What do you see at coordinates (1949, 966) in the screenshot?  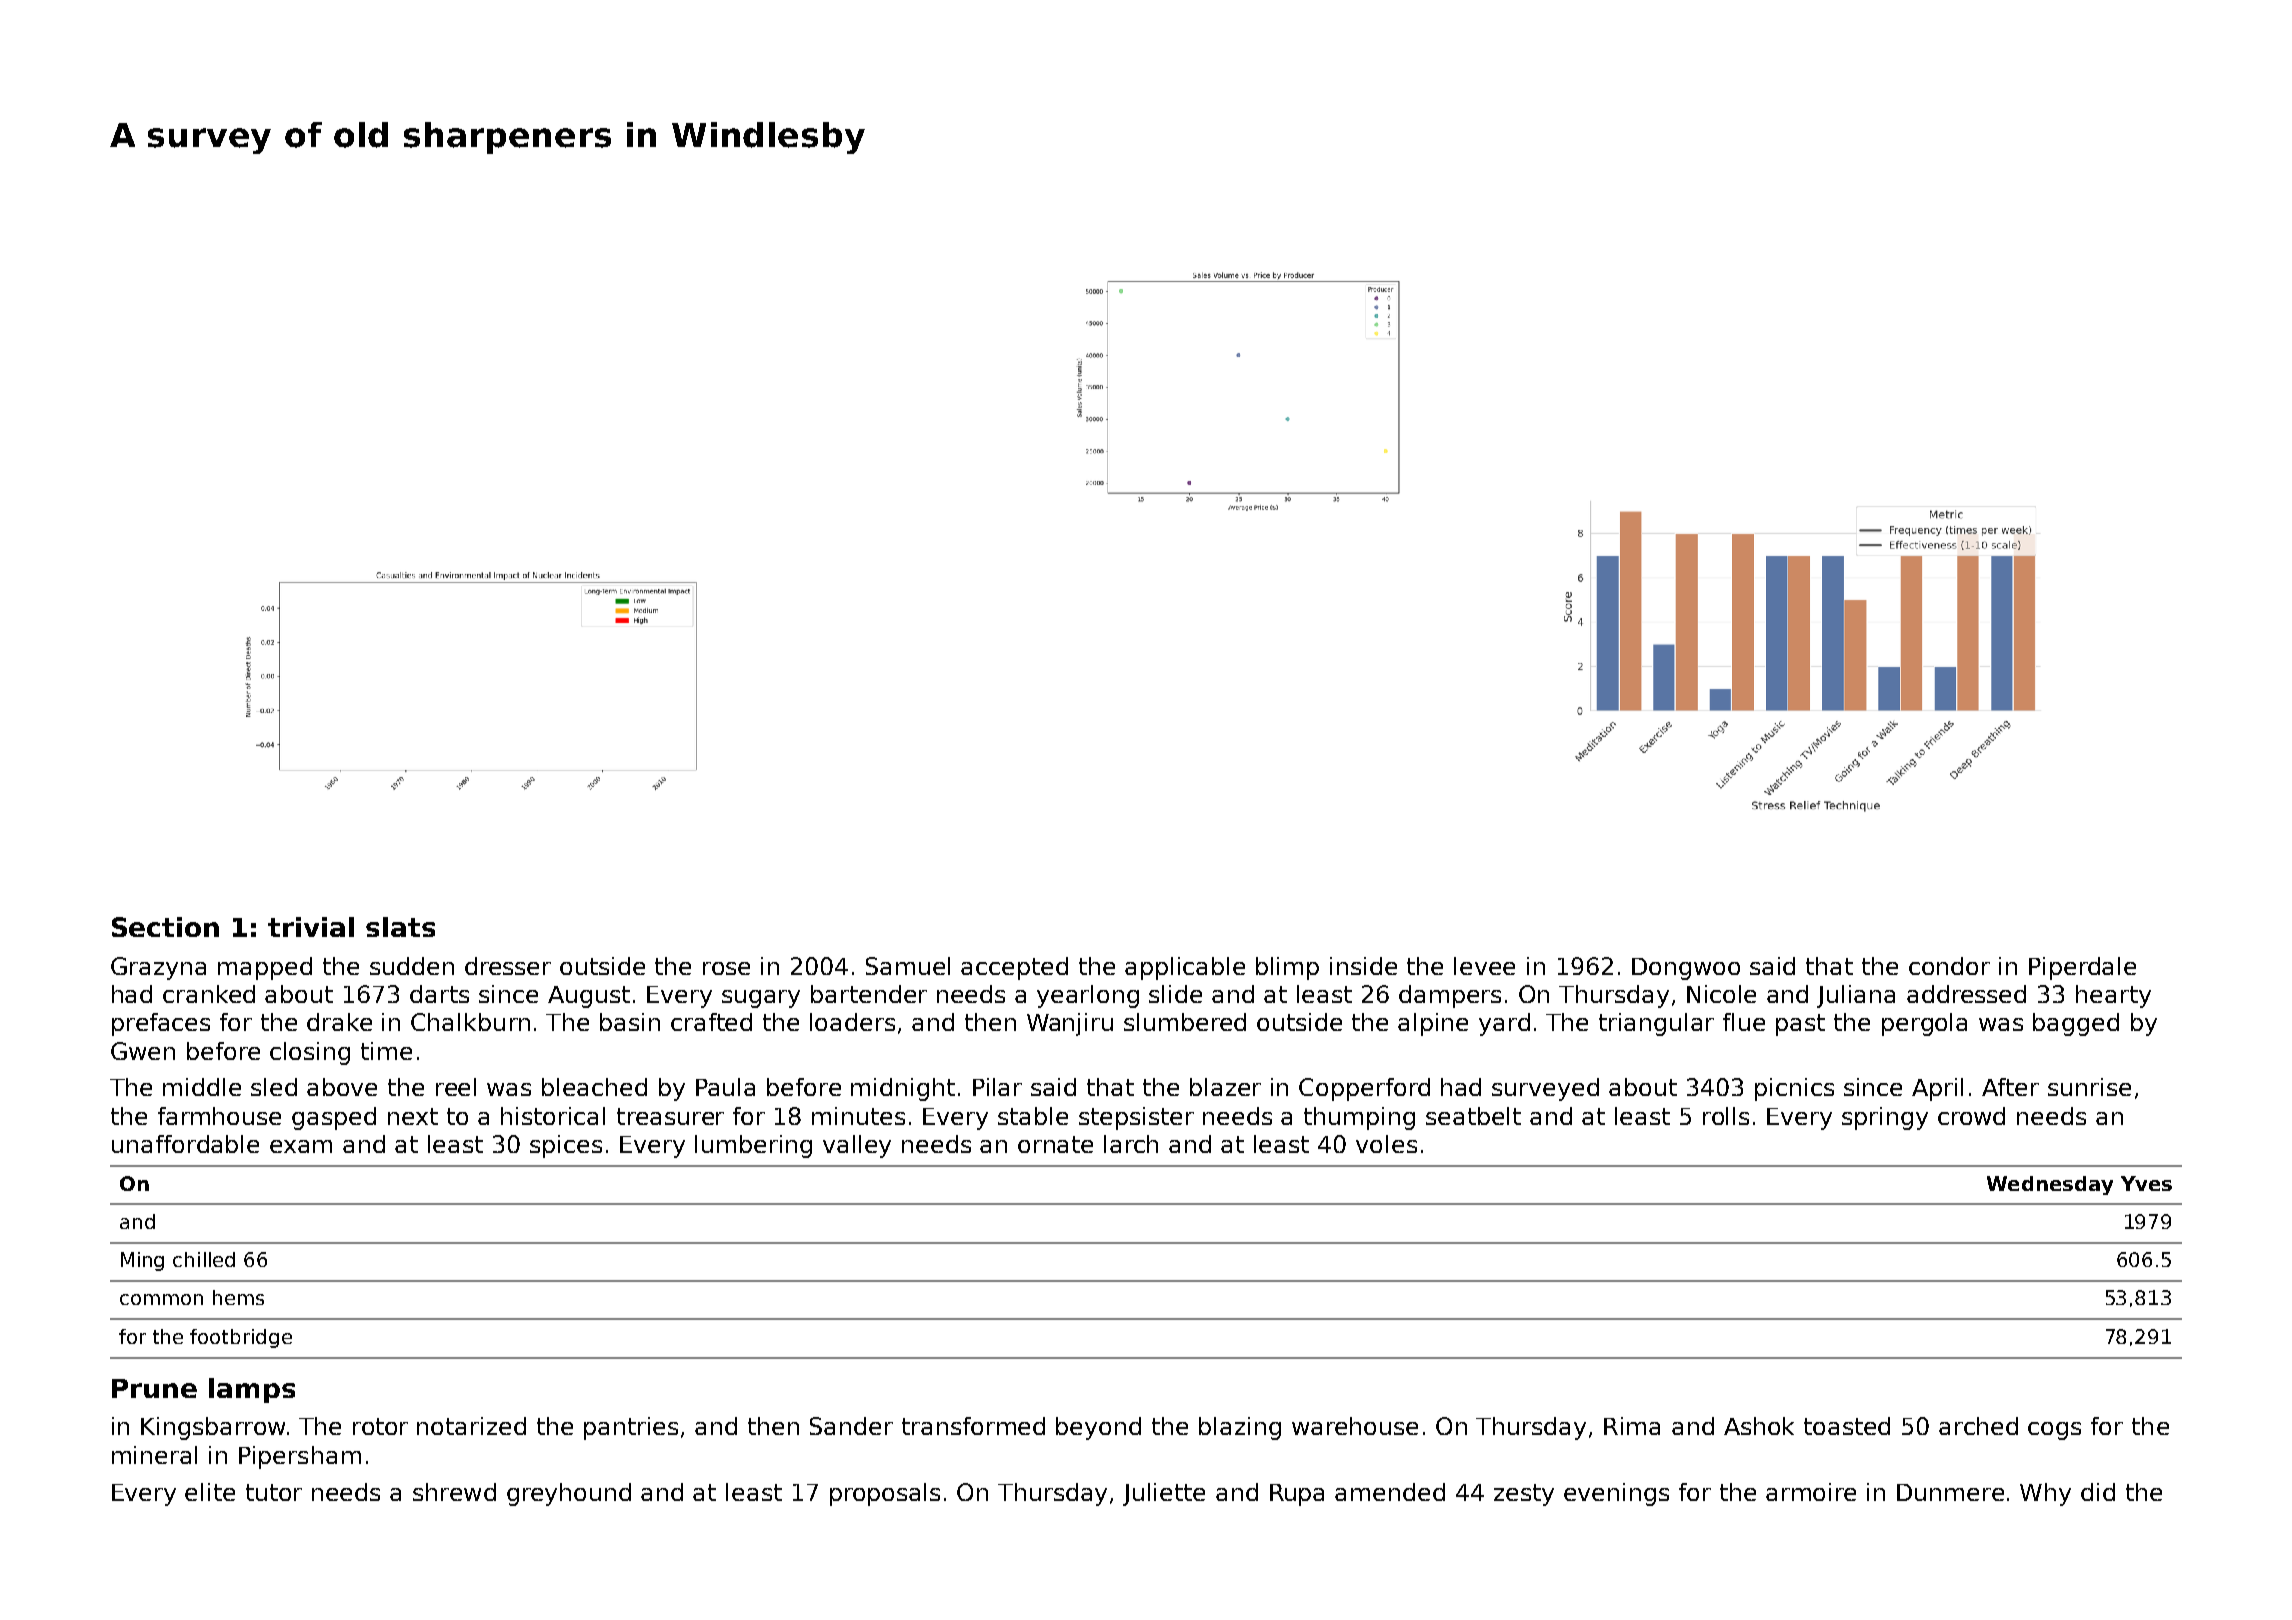 I see `condor` at bounding box center [1949, 966].
